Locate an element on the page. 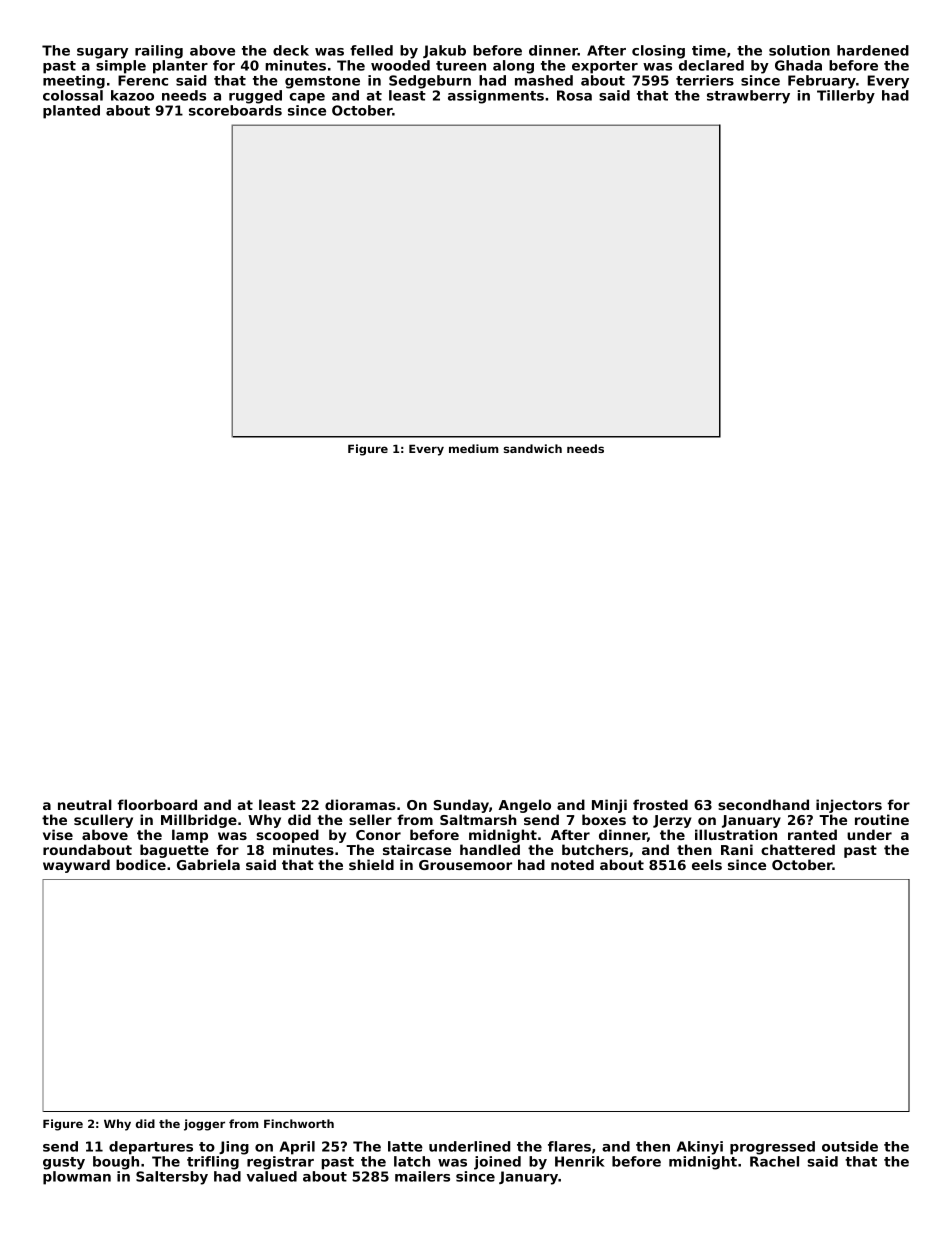 The width and height of the image is (952, 1233). outside is located at coordinates (850, 1146).
